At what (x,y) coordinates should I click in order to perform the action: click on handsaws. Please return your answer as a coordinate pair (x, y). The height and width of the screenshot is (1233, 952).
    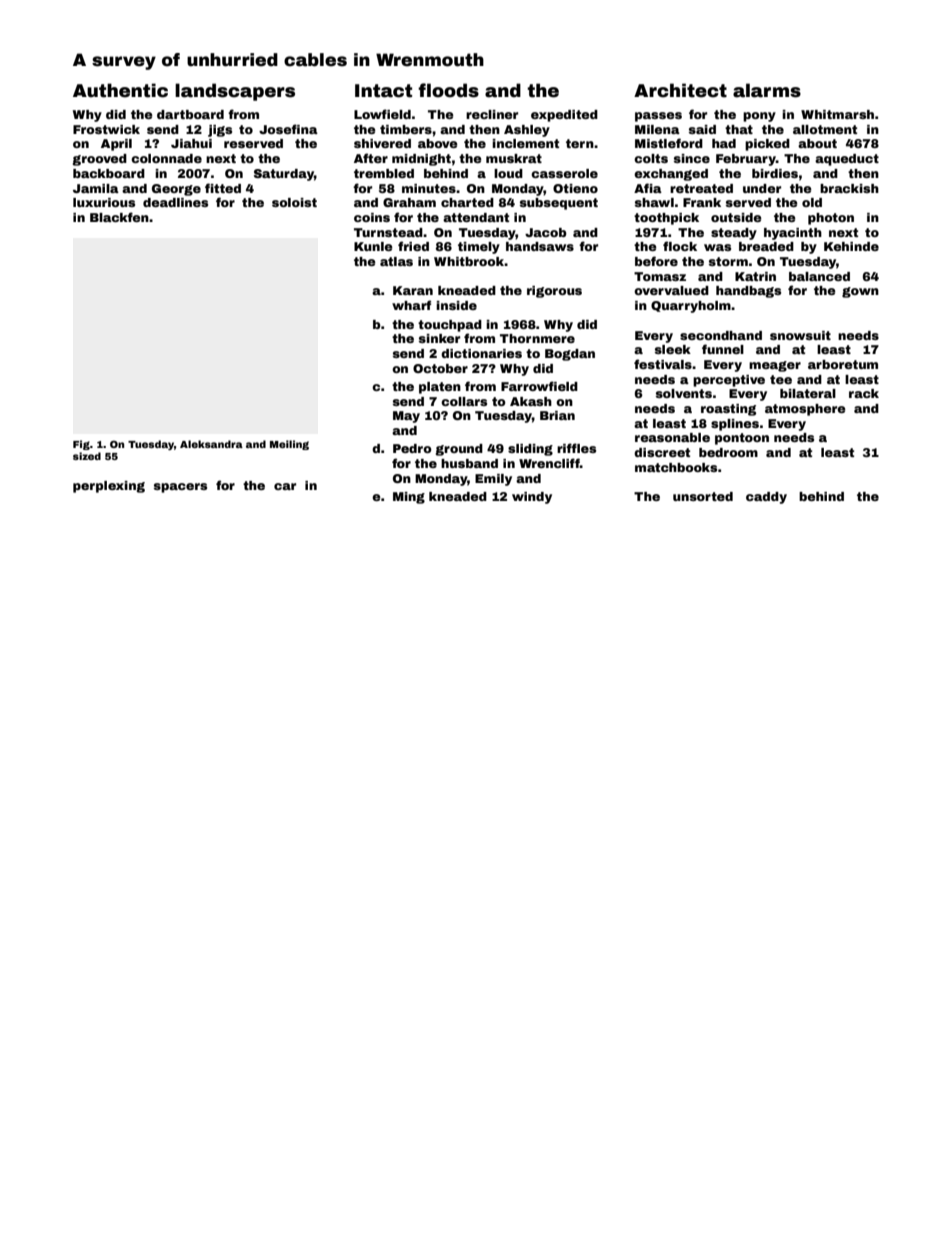
    Looking at the image, I should click on (540, 246).
